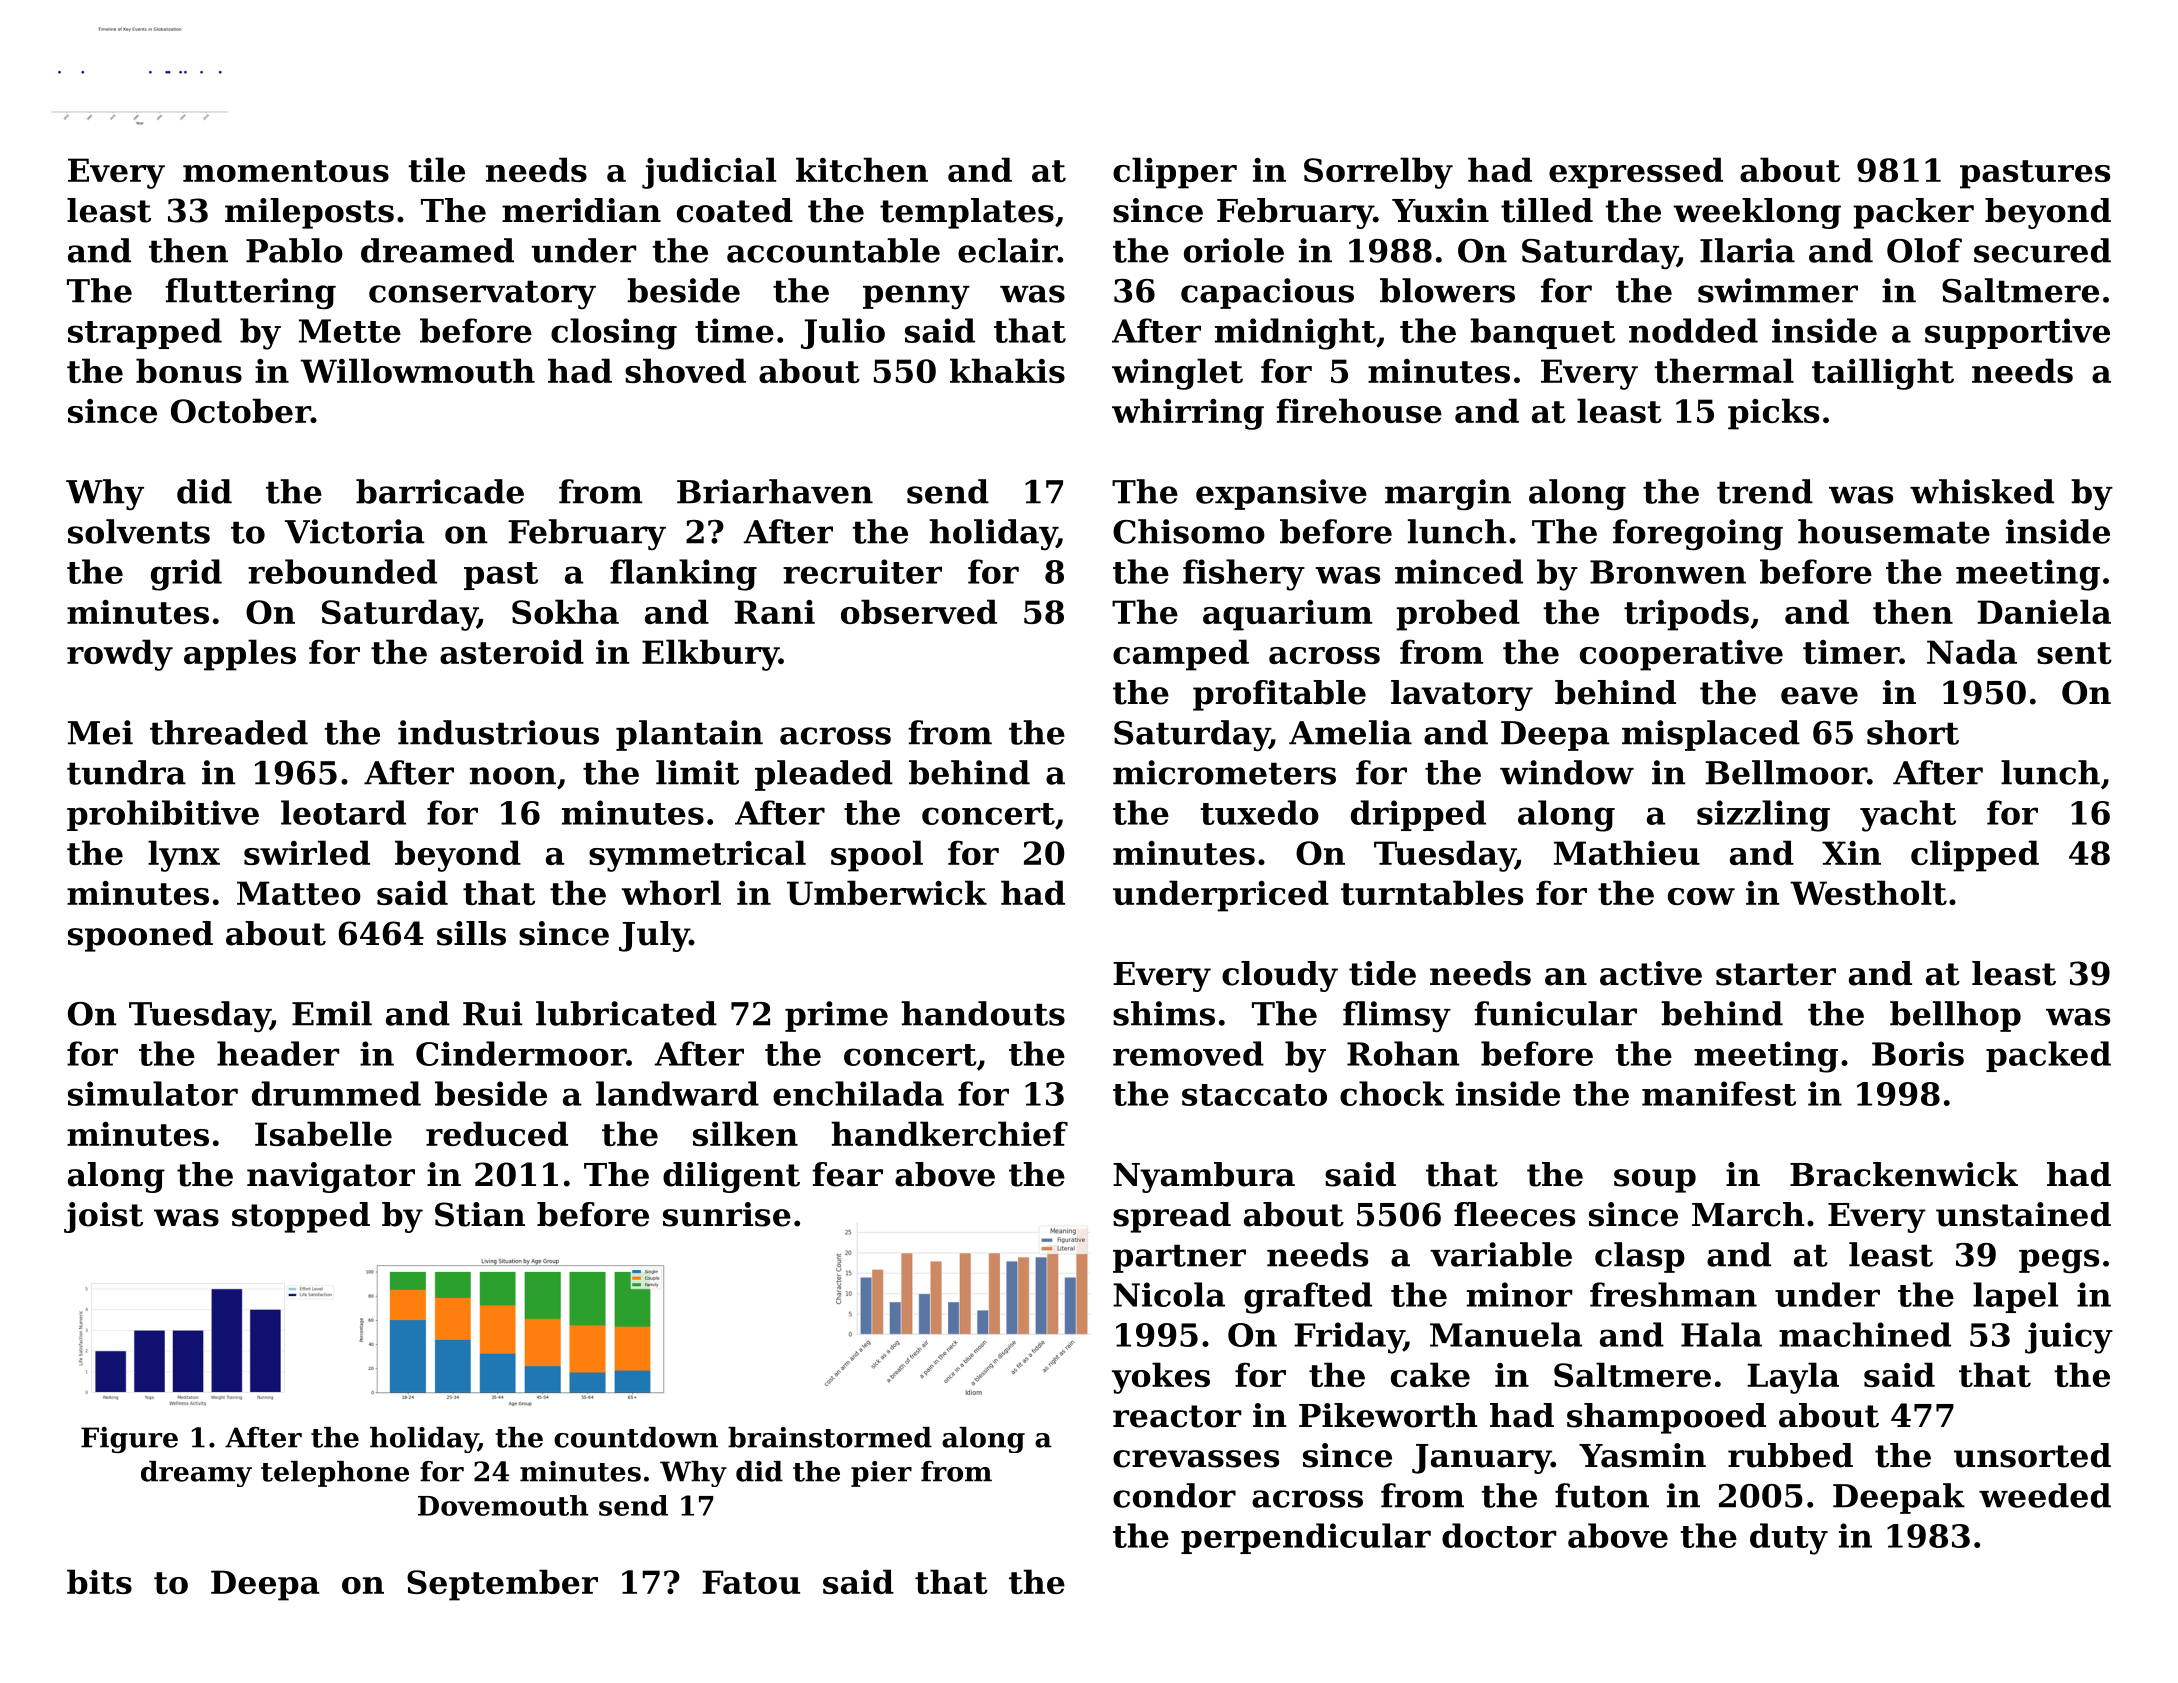  I want to click on Victoria, so click(355, 531).
